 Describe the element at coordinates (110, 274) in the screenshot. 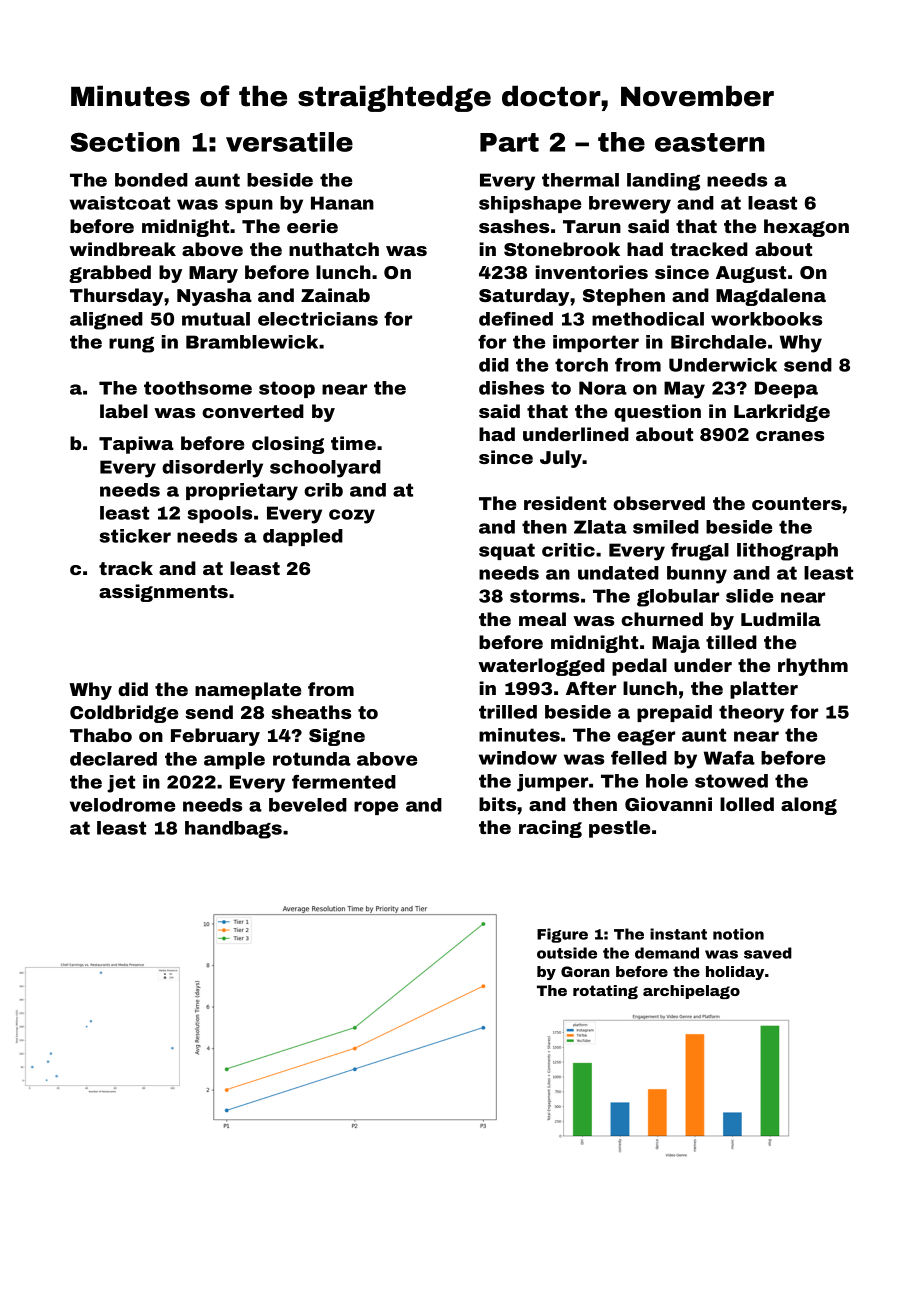

I see `grabbed` at that location.
